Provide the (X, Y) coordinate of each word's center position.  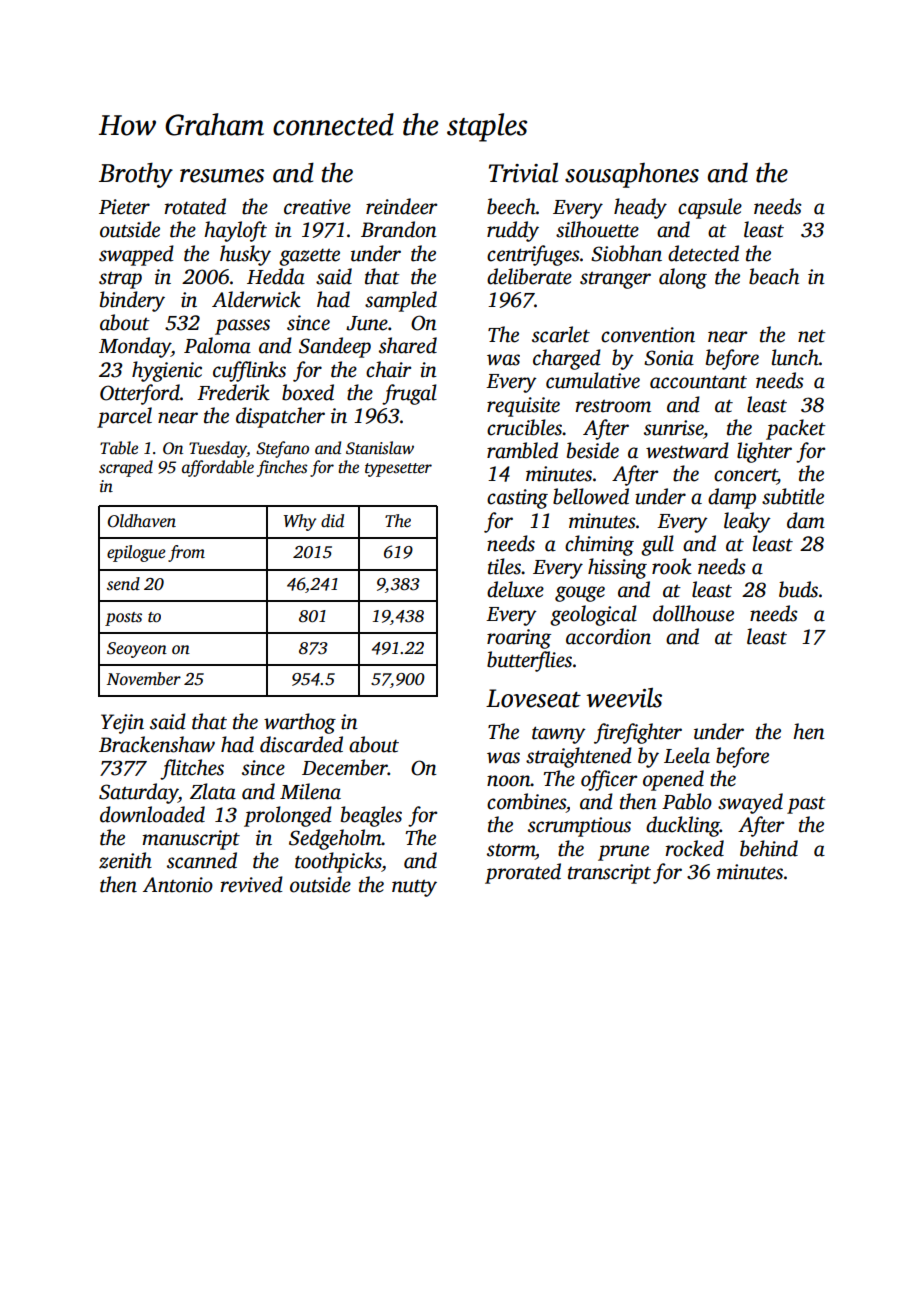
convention (648, 335)
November (144, 679)
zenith (125, 860)
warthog (300, 723)
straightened (579, 757)
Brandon (399, 229)
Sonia (669, 358)
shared (408, 345)
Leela (687, 755)
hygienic (167, 371)
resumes (222, 176)
